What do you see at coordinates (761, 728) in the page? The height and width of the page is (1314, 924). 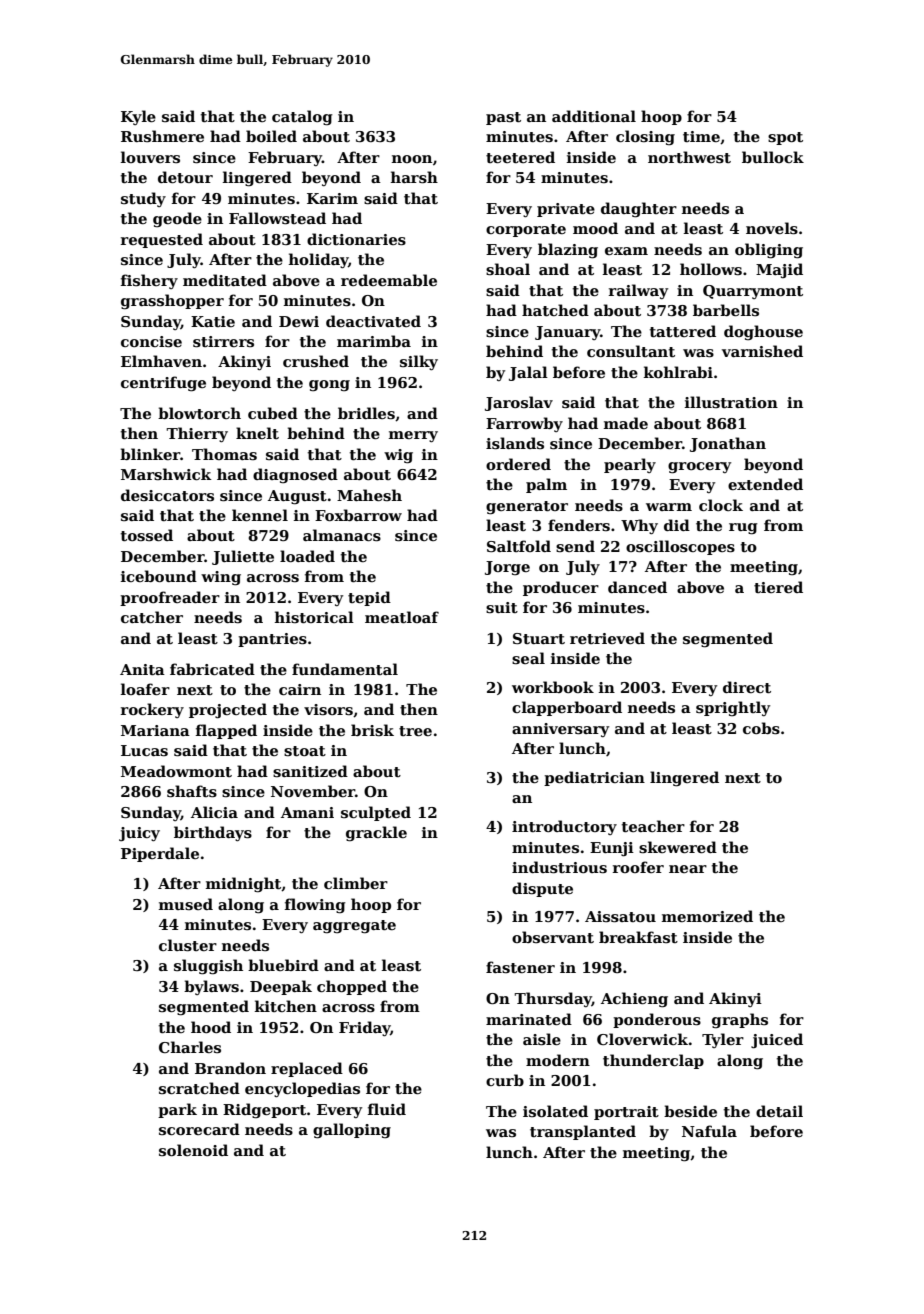 I see `cobs` at bounding box center [761, 728].
